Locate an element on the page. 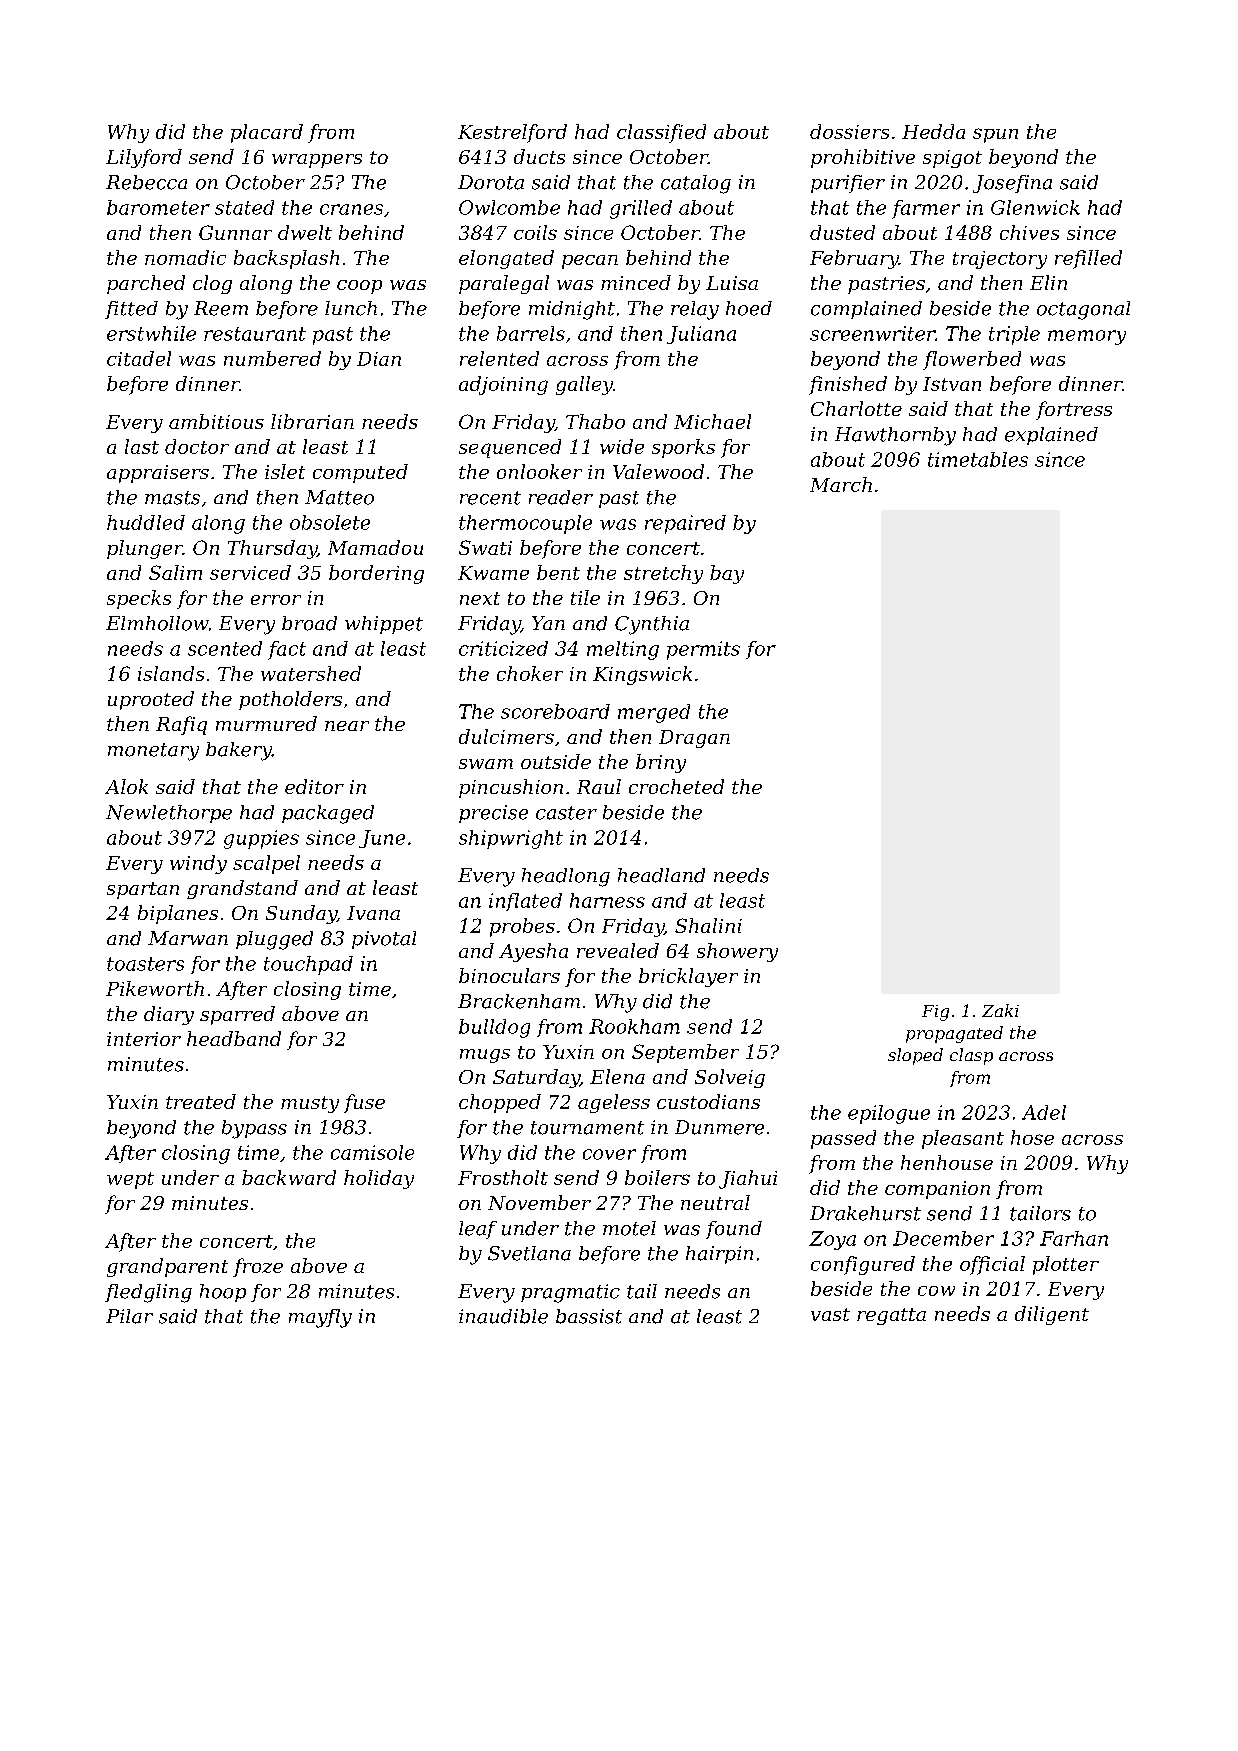 Image resolution: width=1238 pixels, height=1751 pixels. pivotal is located at coordinates (384, 940).
